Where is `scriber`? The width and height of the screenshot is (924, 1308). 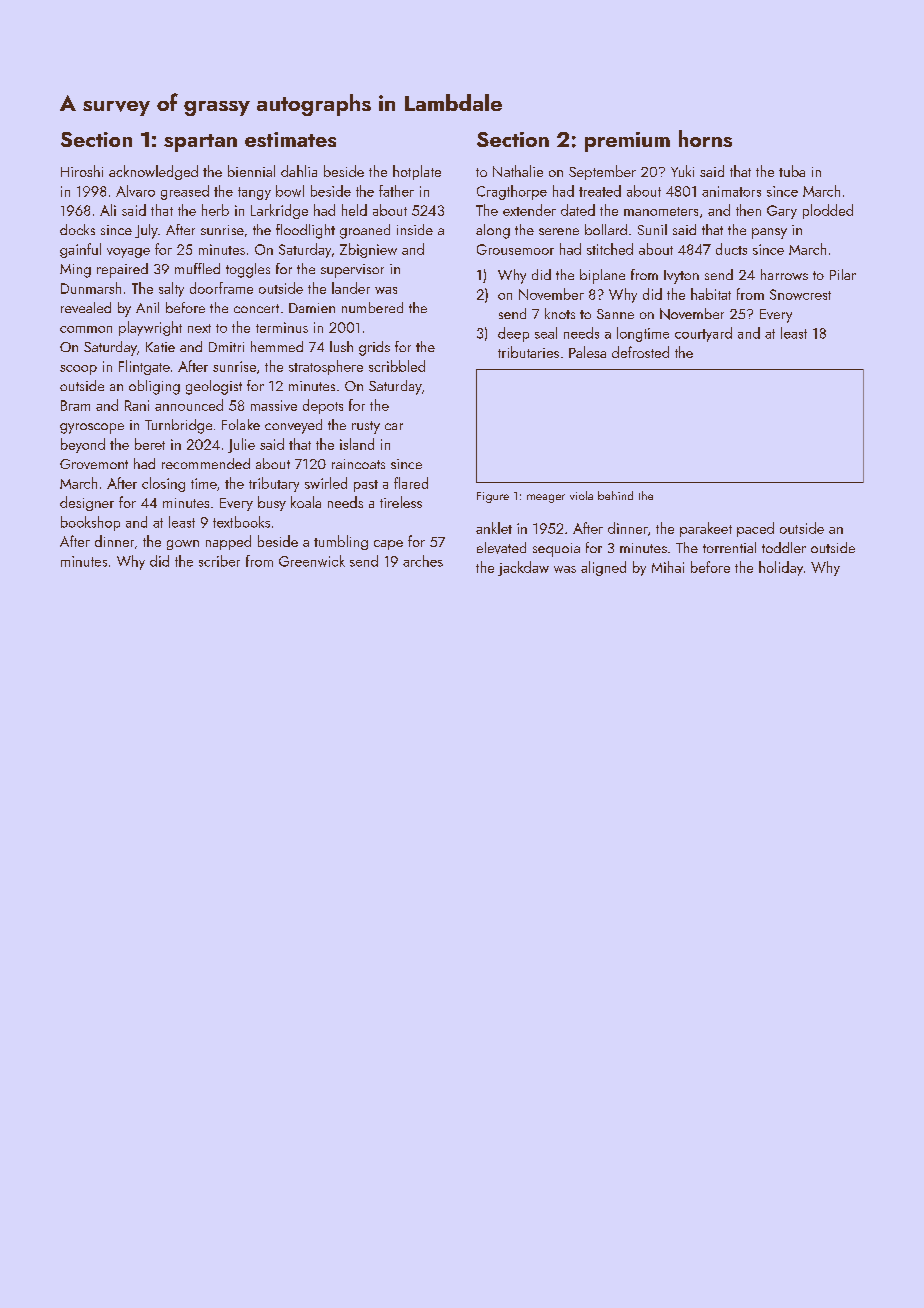
scriber is located at coordinates (219, 561).
